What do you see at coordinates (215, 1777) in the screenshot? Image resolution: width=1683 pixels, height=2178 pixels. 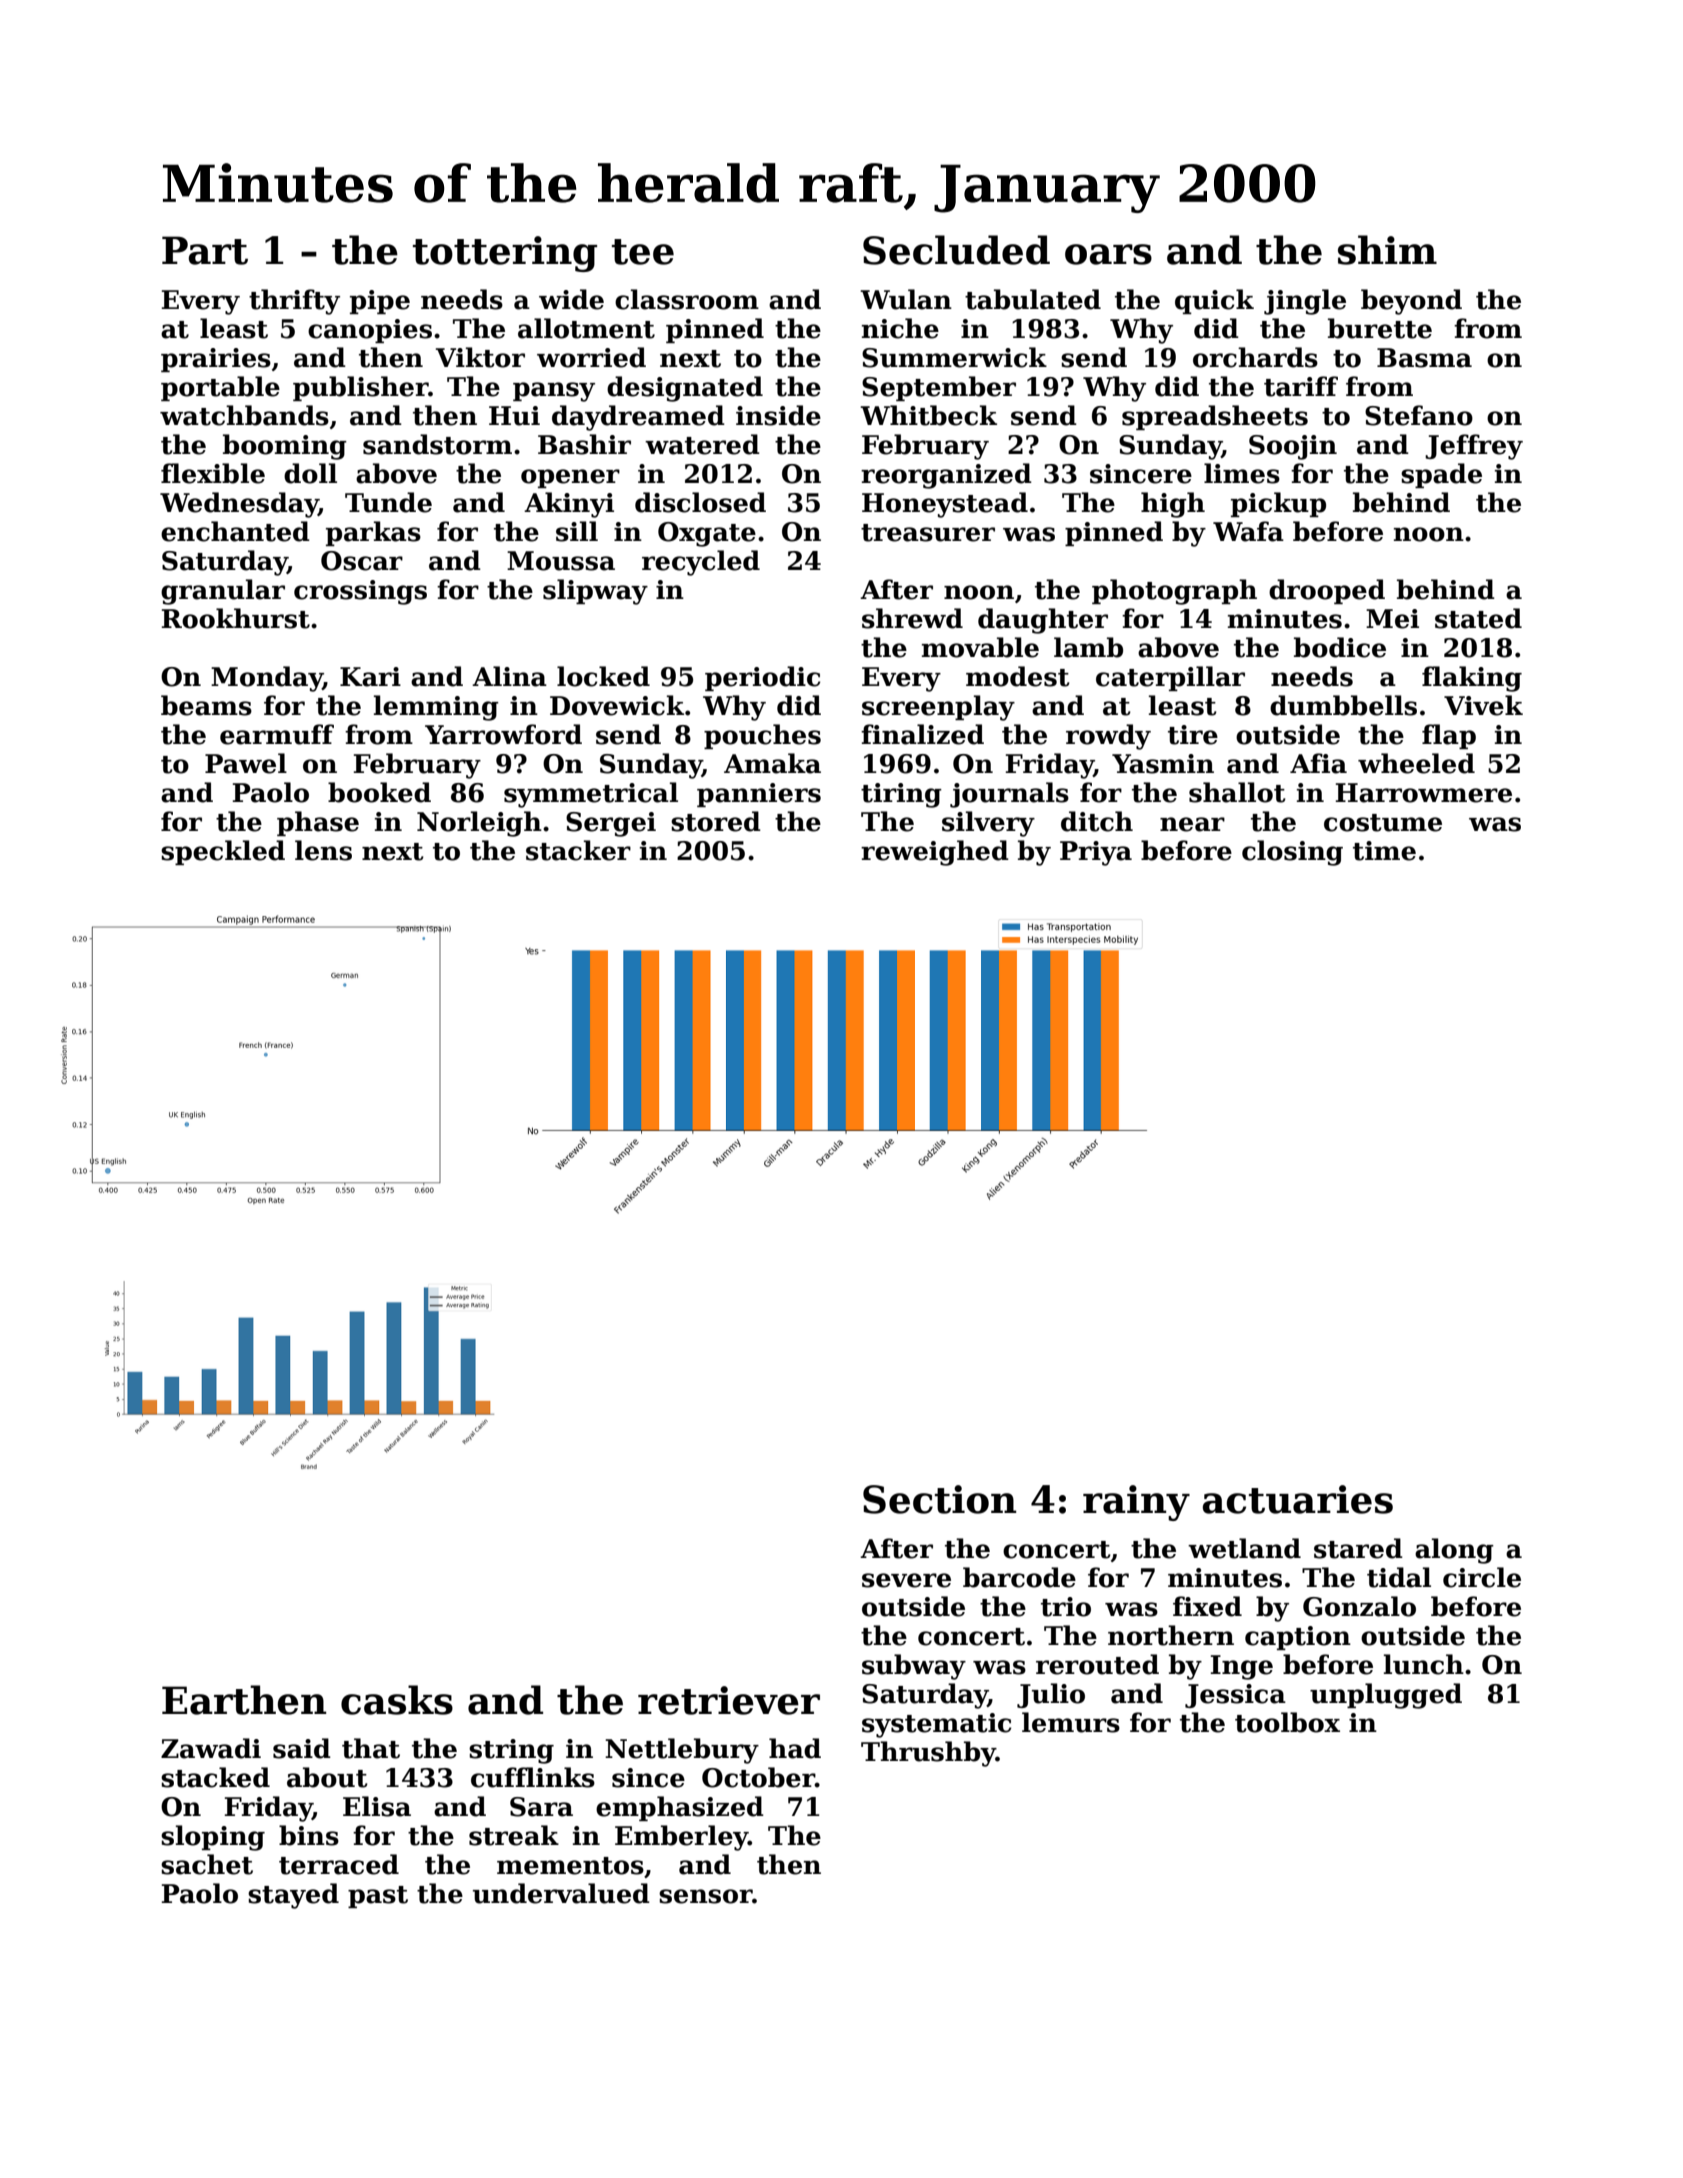 I see `stacked` at bounding box center [215, 1777].
